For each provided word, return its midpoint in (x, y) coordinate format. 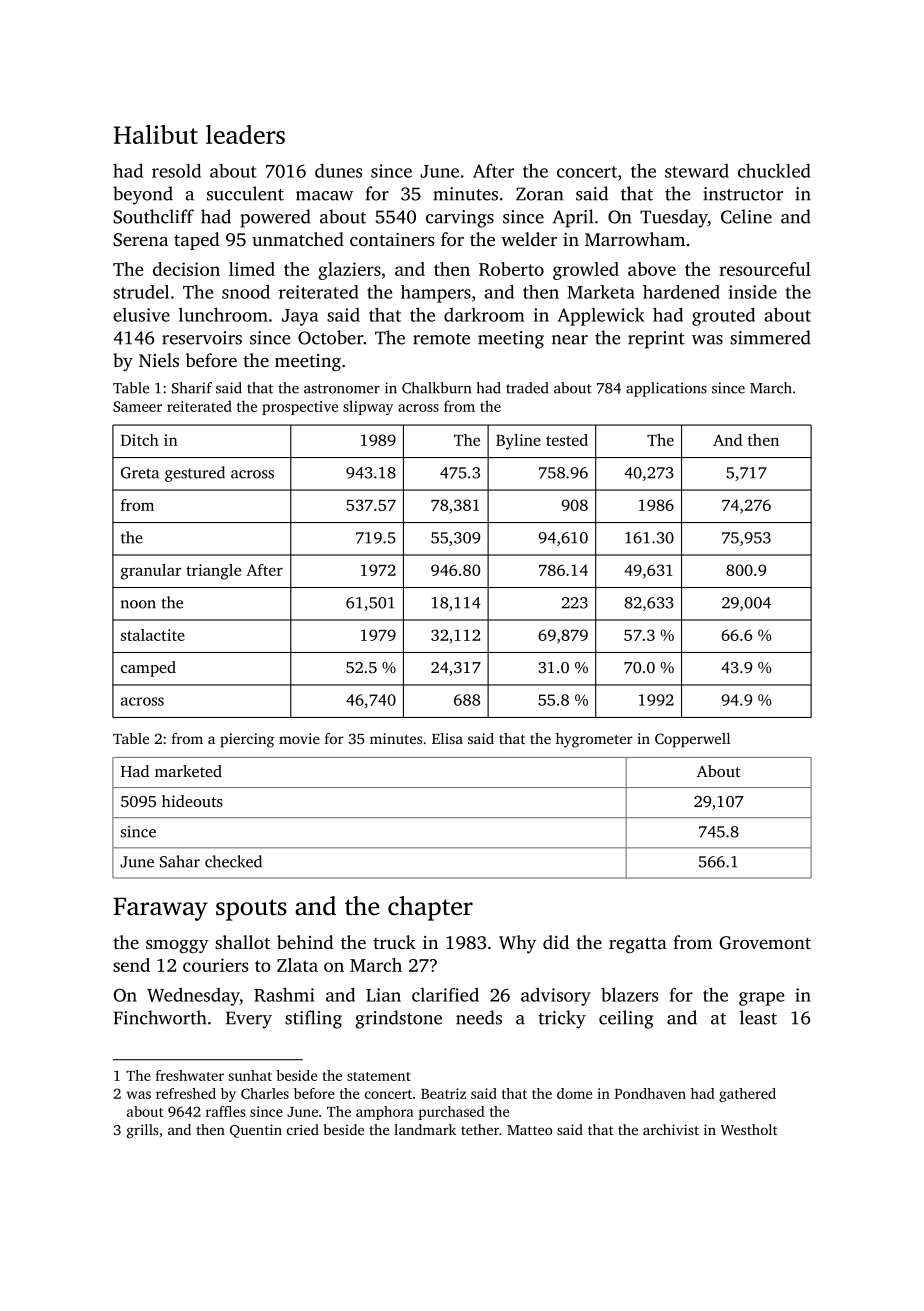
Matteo (530, 1130)
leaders (245, 134)
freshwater (190, 1075)
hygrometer (594, 740)
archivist (671, 1129)
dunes (338, 171)
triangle (213, 572)
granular (151, 572)
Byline (518, 442)
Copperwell (692, 740)
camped (148, 669)
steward (697, 171)
